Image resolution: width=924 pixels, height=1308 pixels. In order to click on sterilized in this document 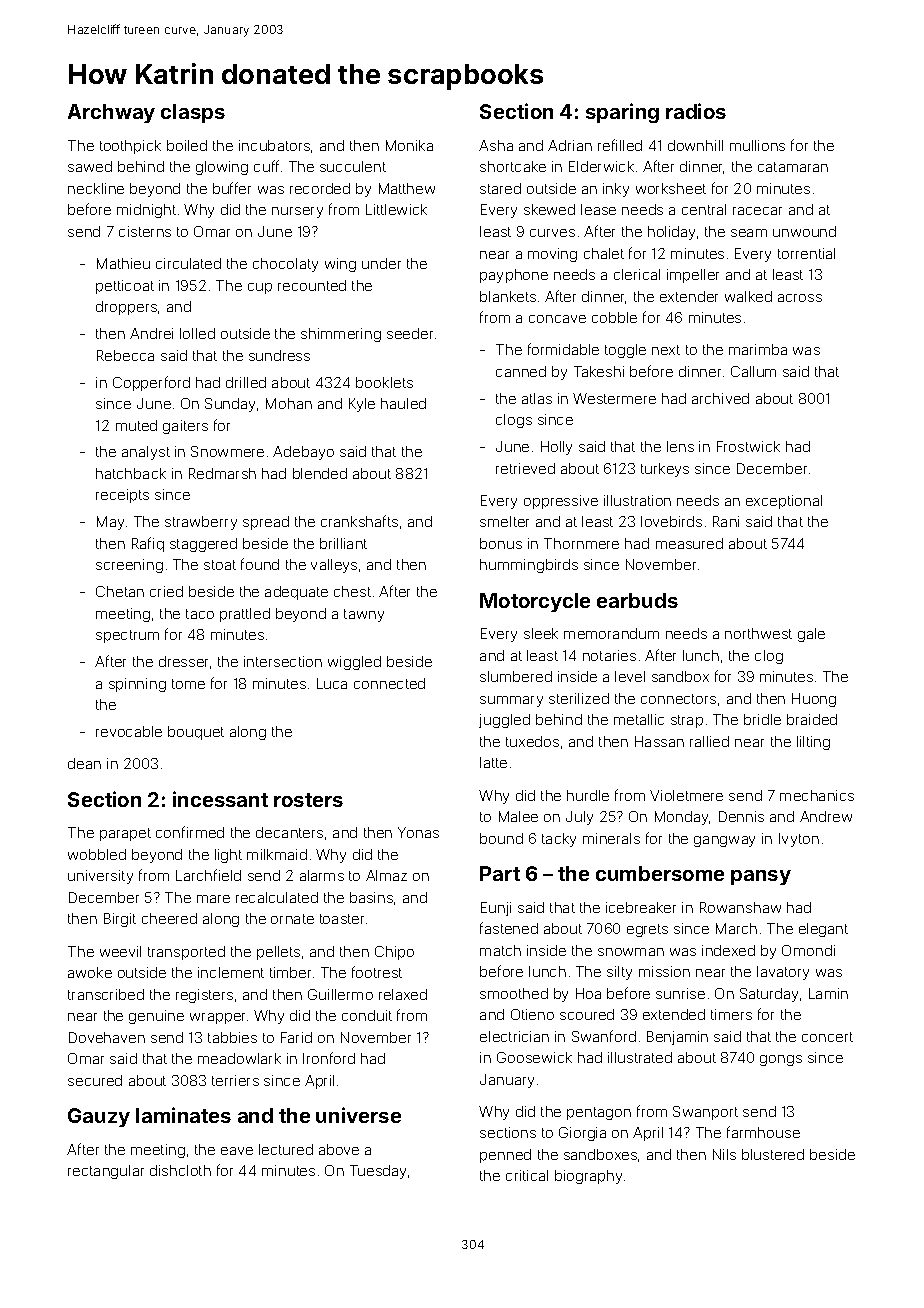, I will do `click(579, 698)`.
